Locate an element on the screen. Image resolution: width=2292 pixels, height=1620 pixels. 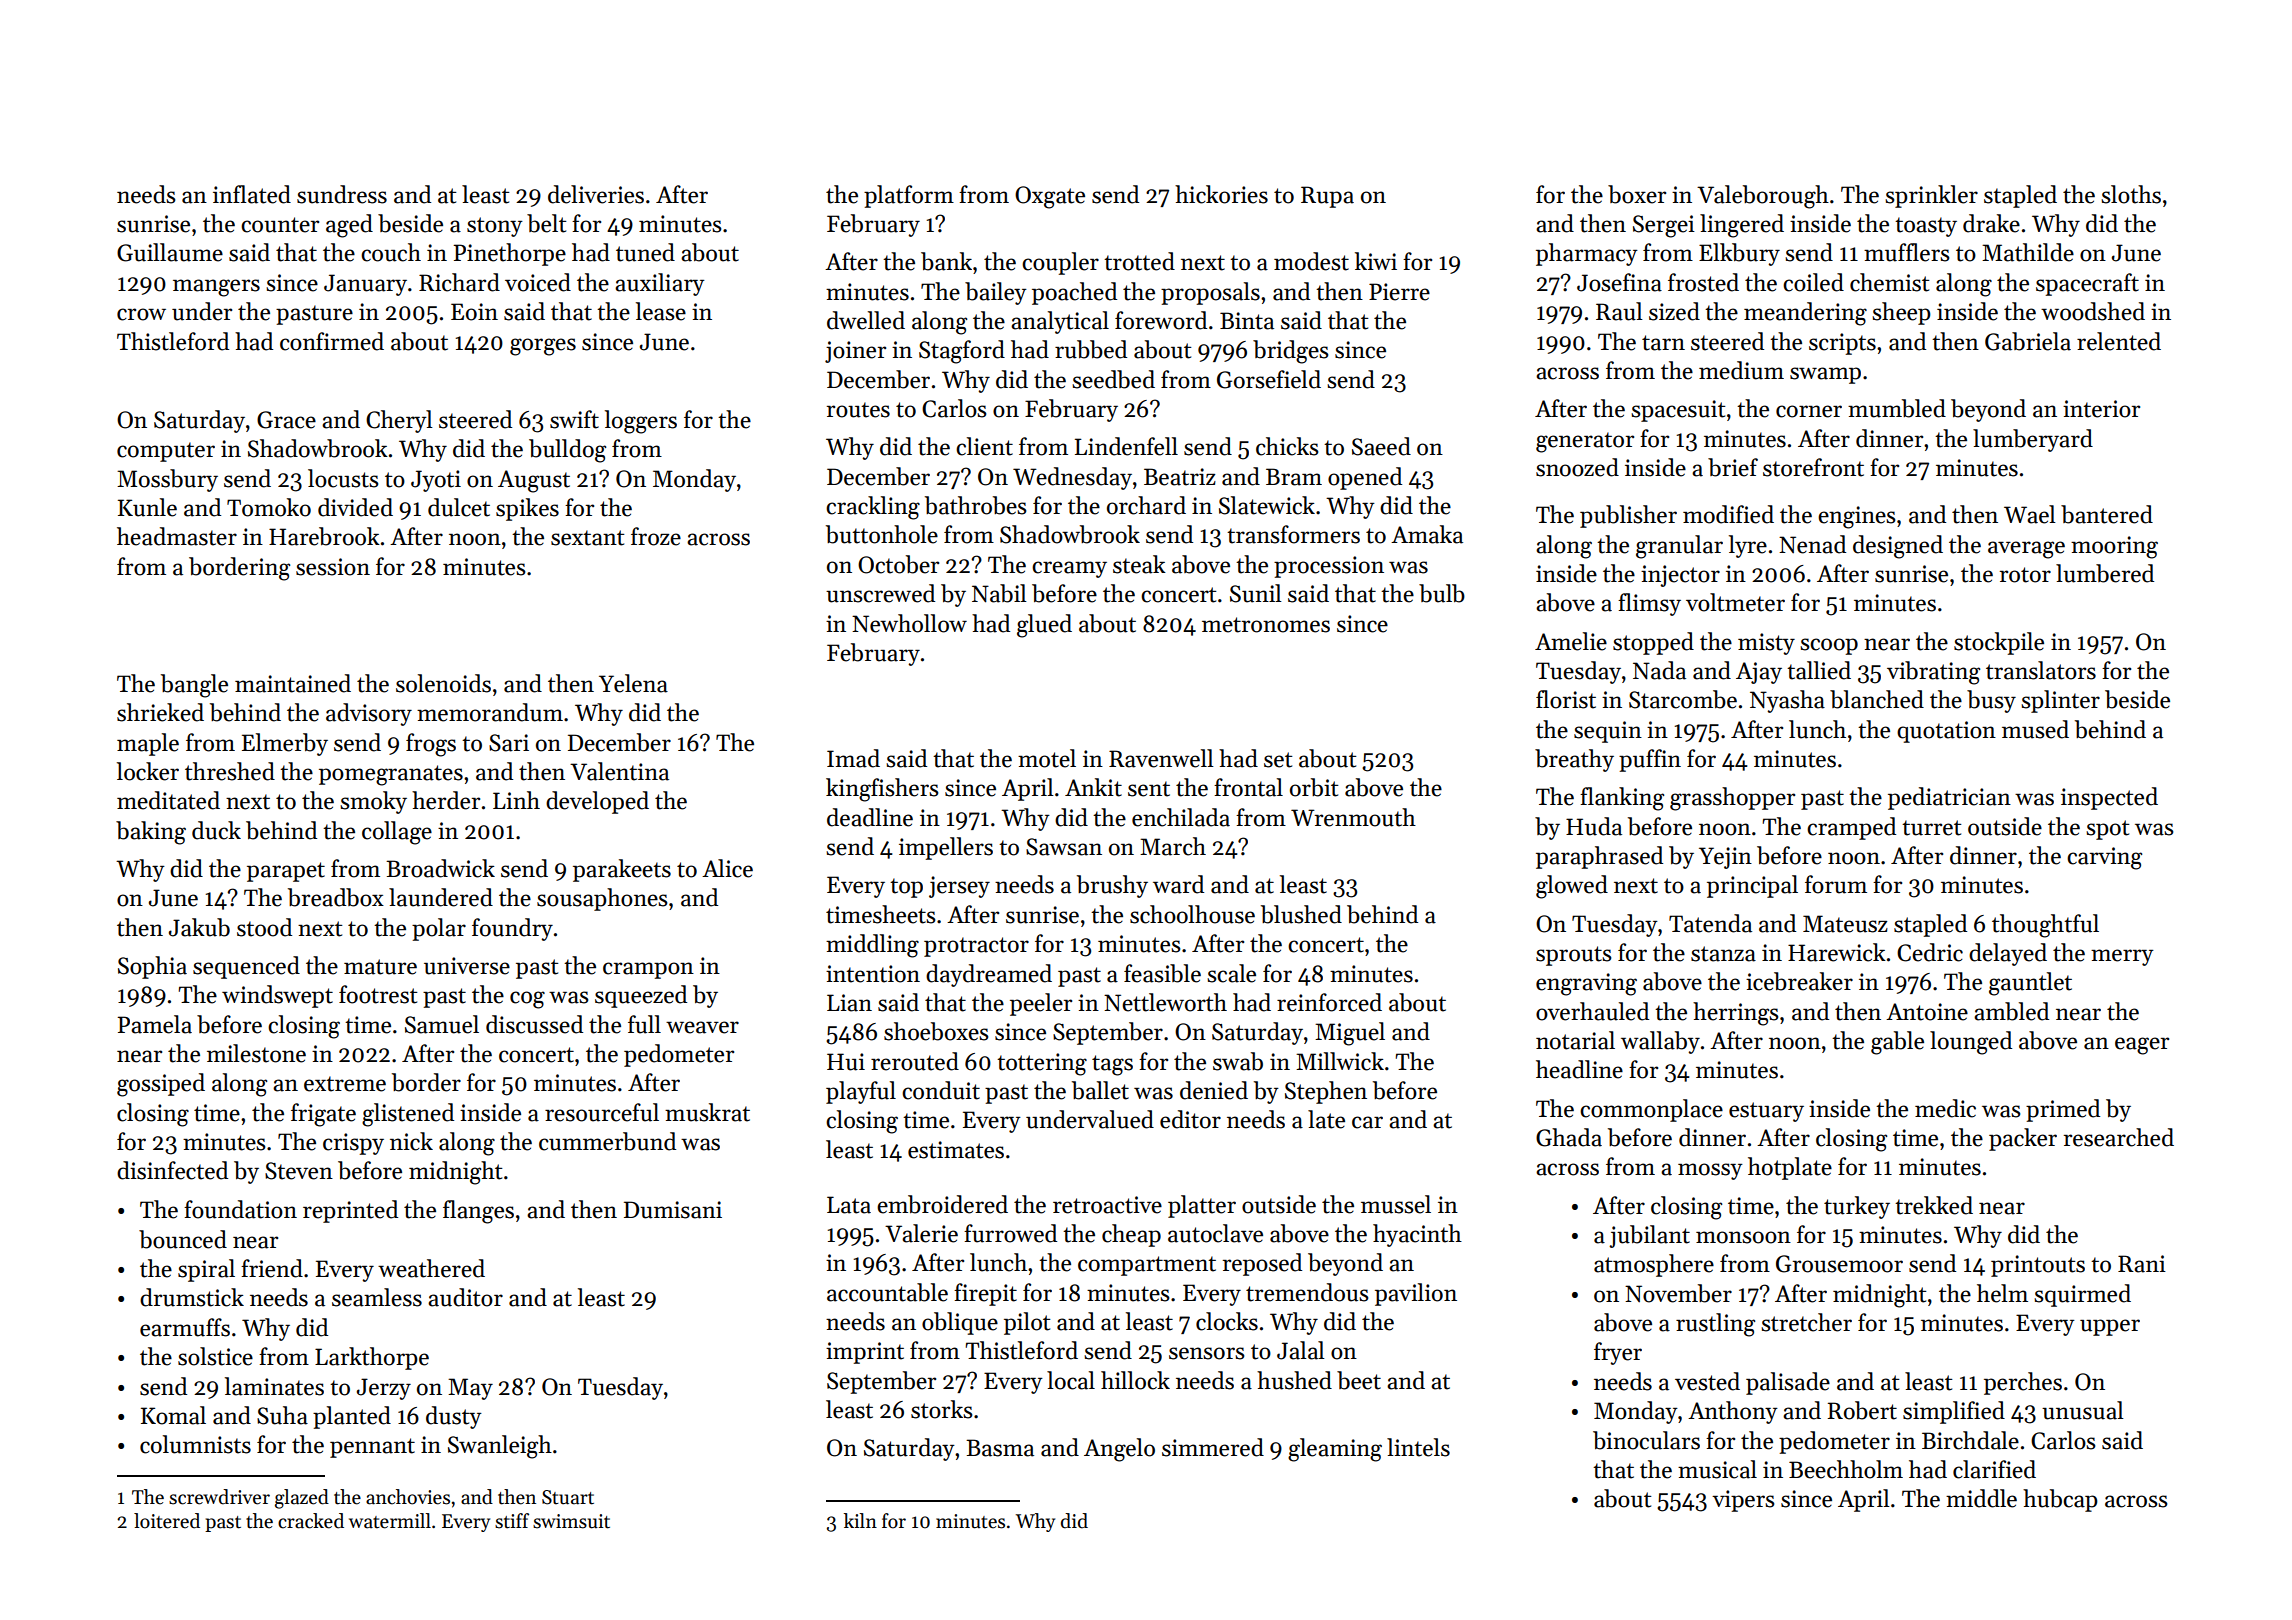
Ravenwell is located at coordinates (1161, 758).
